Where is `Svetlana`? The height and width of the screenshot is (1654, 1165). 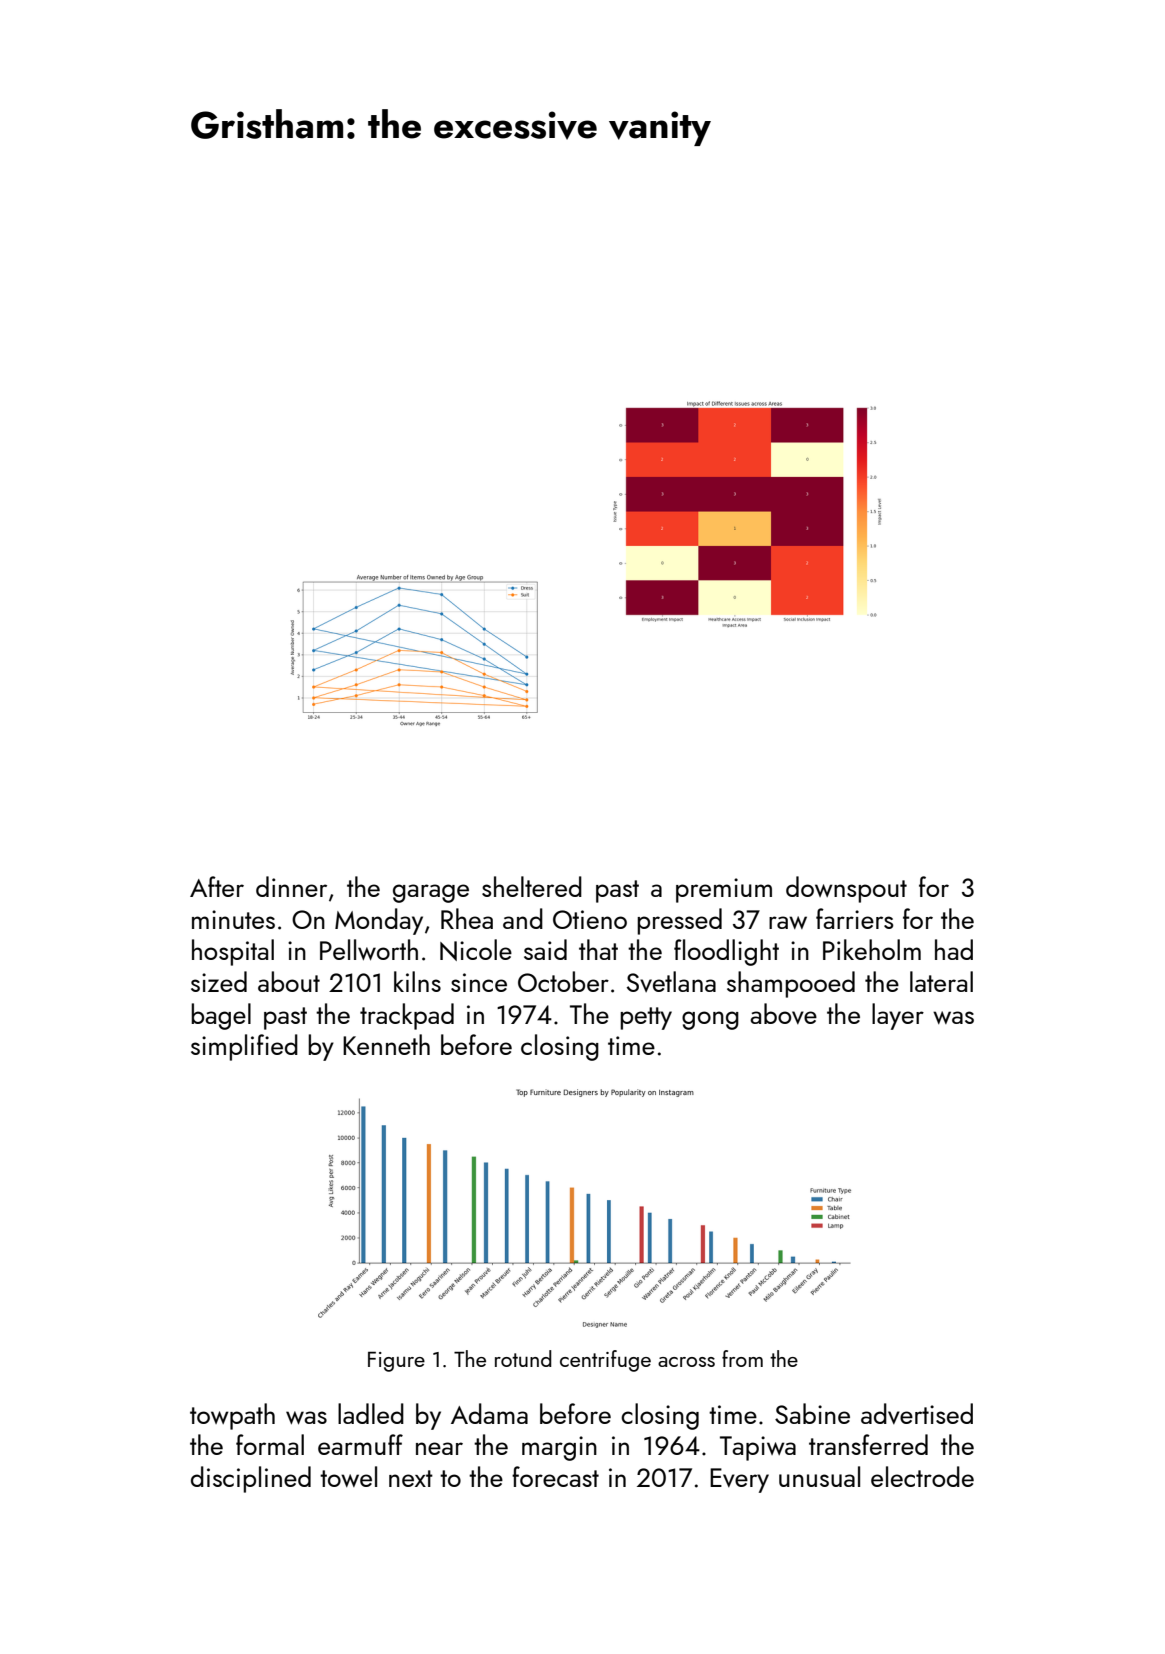 Svetlana is located at coordinates (671, 981).
